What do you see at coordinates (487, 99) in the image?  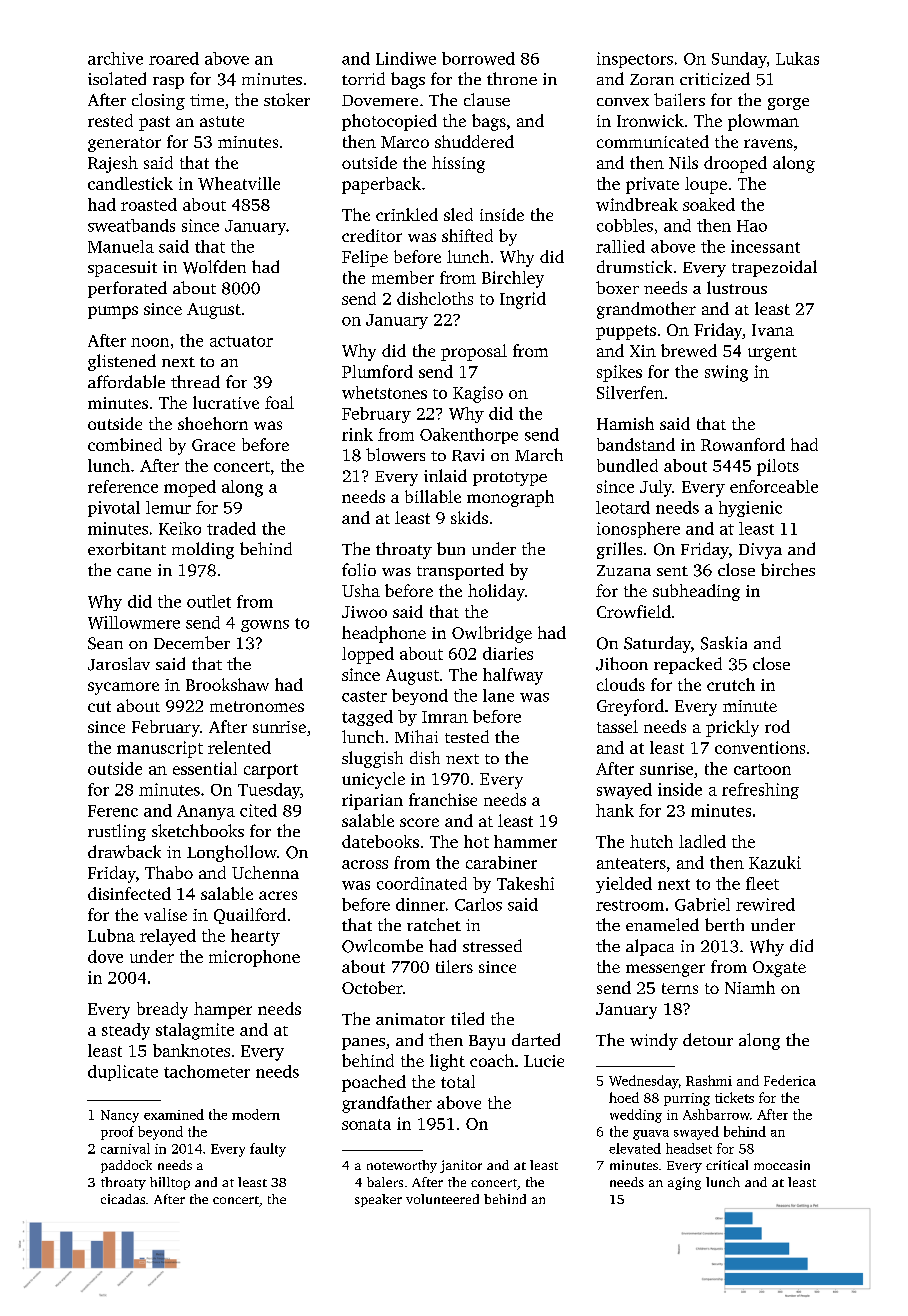 I see `clause` at bounding box center [487, 99].
